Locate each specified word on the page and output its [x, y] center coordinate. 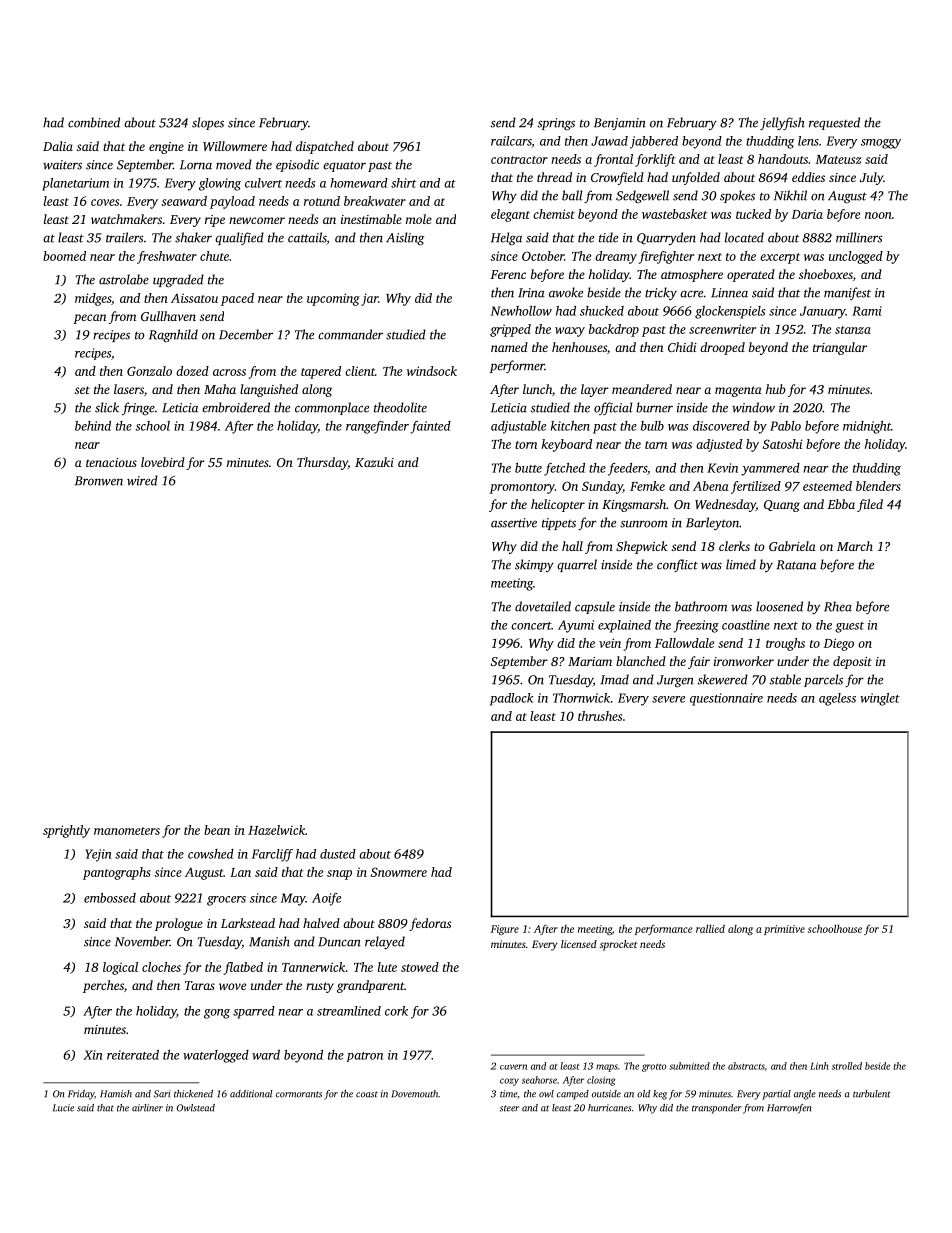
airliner [147, 1108]
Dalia [58, 146]
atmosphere [692, 275]
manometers [127, 831]
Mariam [590, 661]
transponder [717, 1109]
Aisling [405, 238]
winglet [880, 699]
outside [606, 1094]
